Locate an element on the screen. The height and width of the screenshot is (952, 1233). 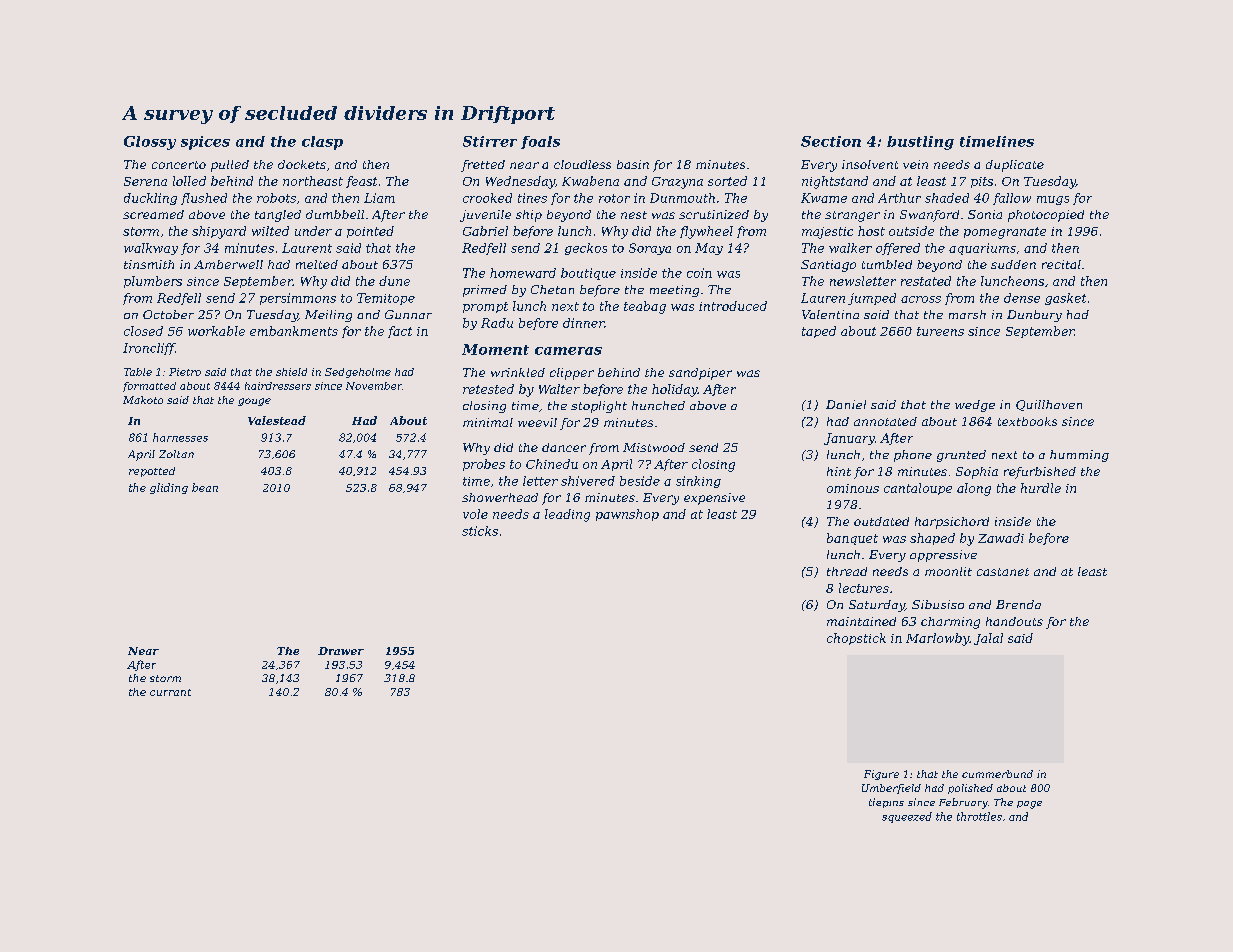
thread is located at coordinates (847, 571).
